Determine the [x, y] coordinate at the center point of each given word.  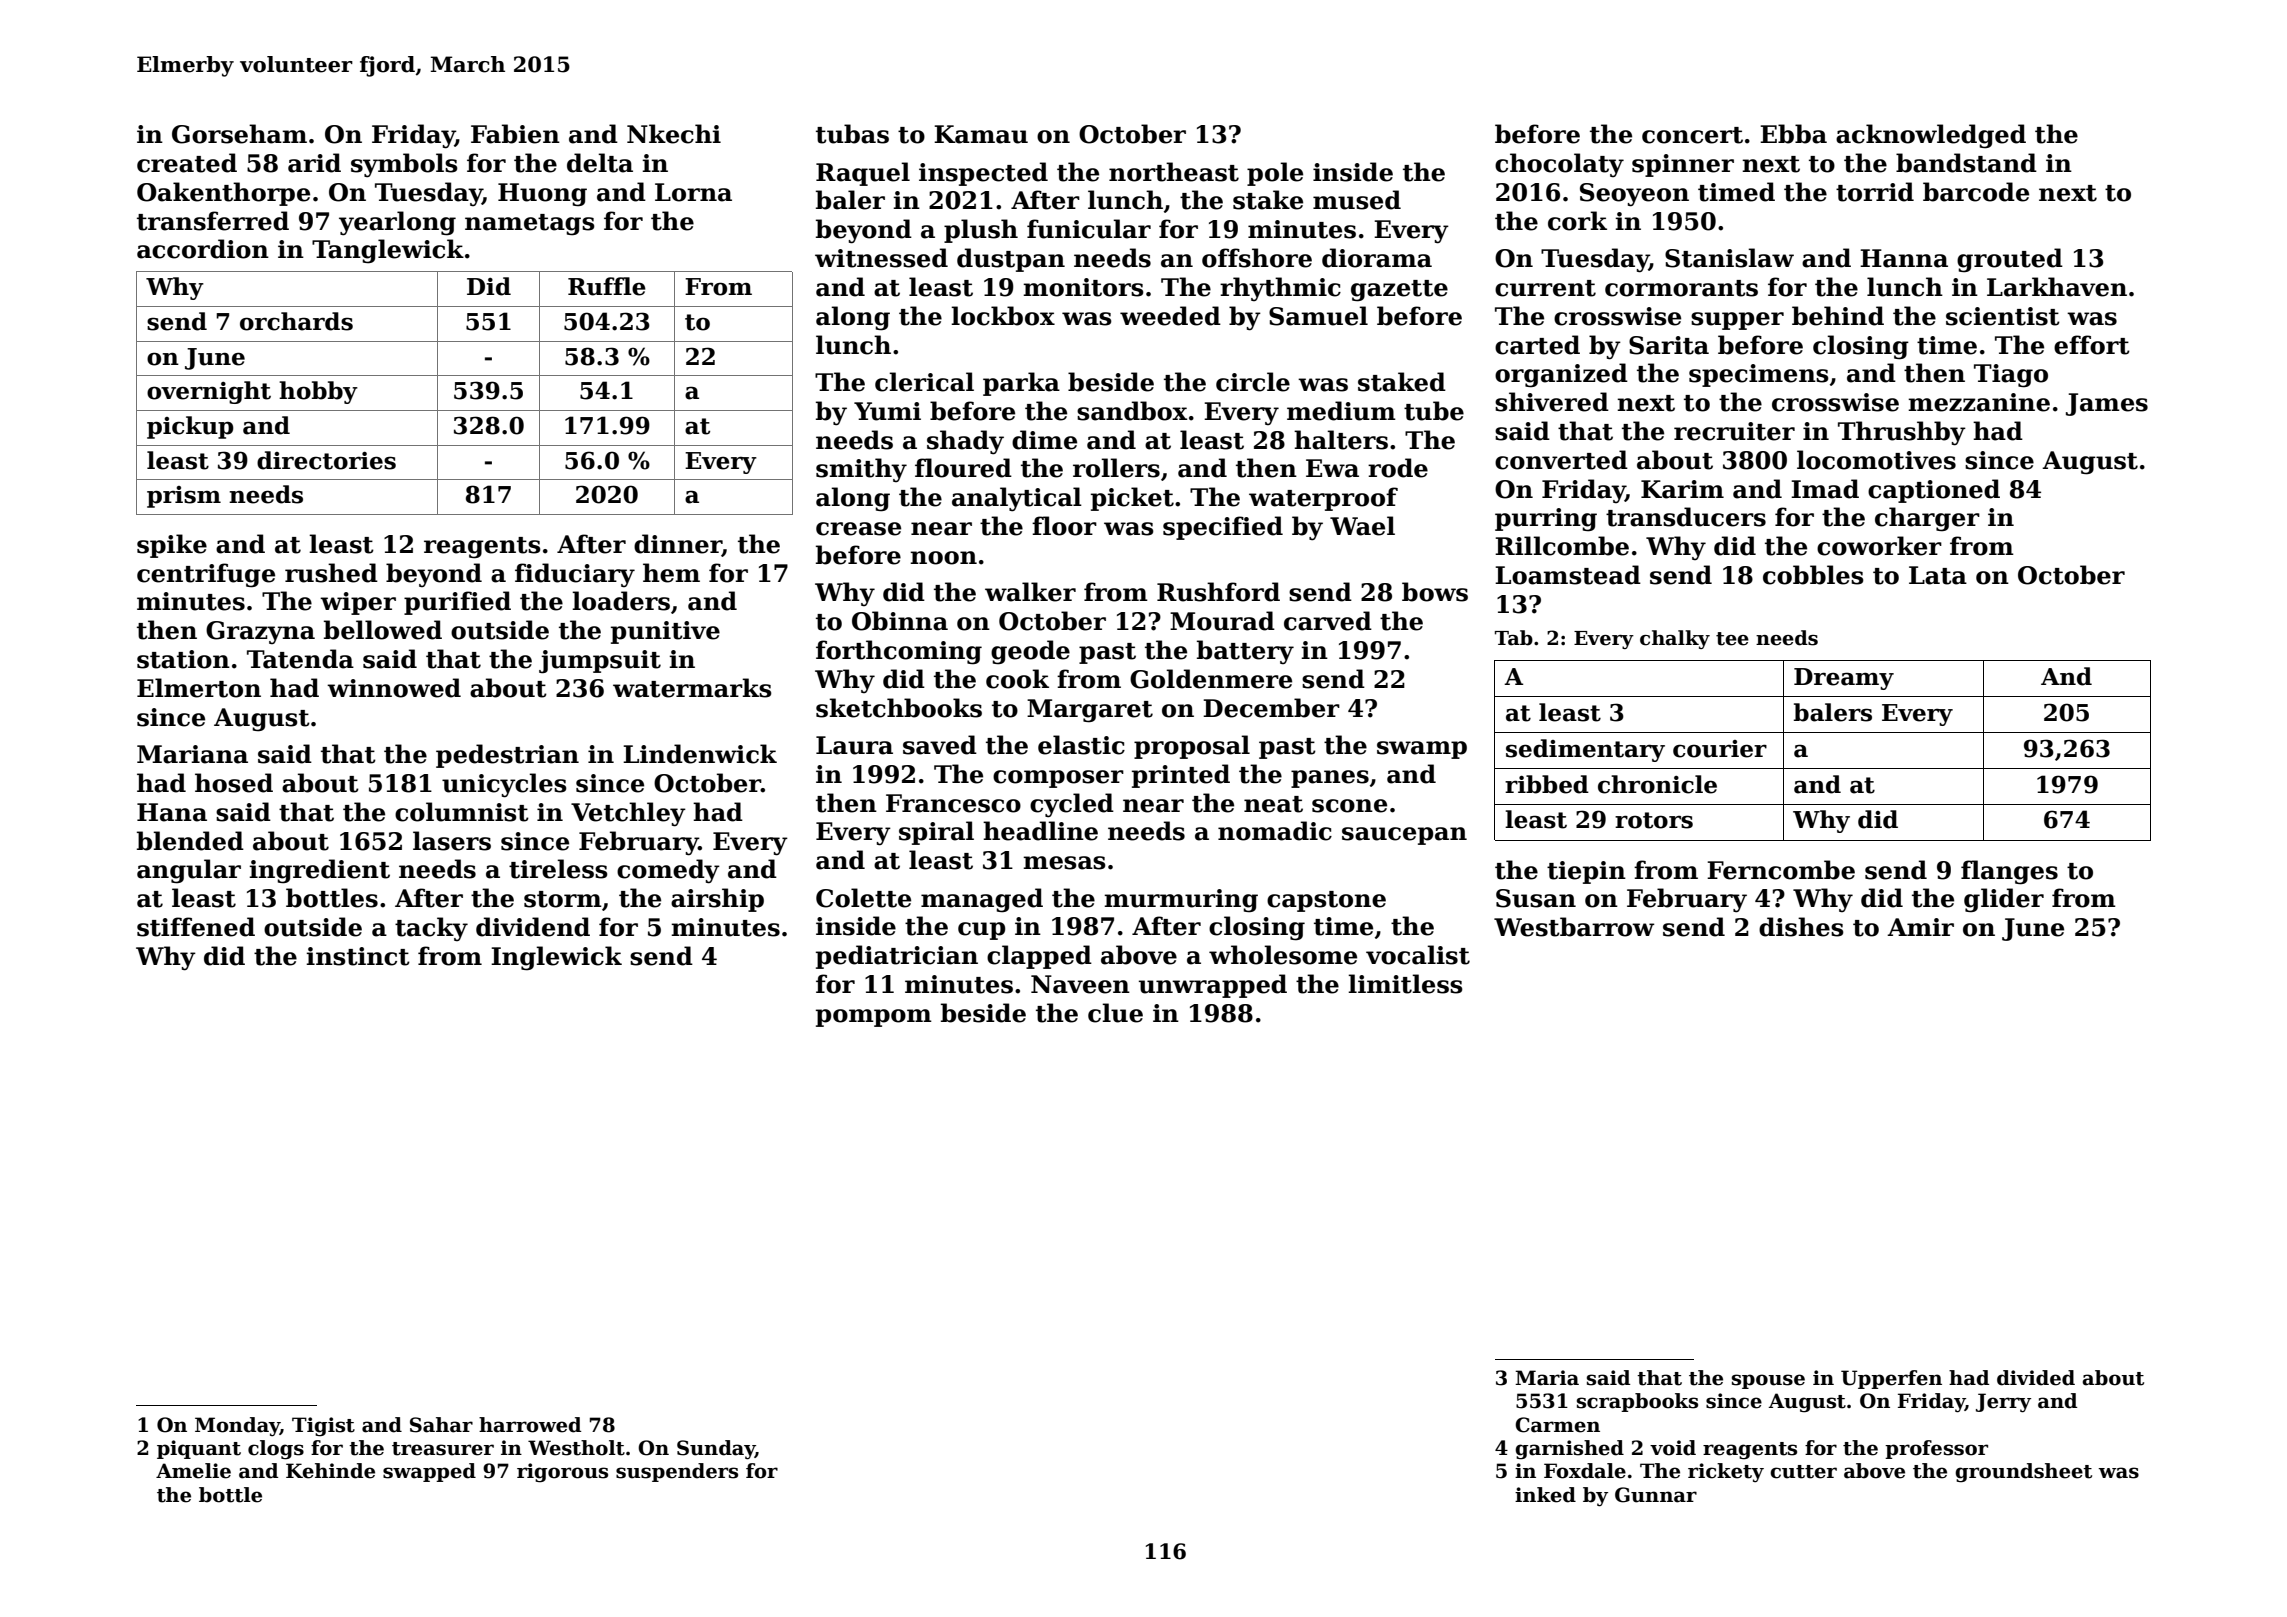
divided [2036, 1378]
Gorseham [239, 134]
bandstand [1966, 163]
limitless [1405, 984]
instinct [358, 956]
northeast [1174, 172]
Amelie [193, 1471]
